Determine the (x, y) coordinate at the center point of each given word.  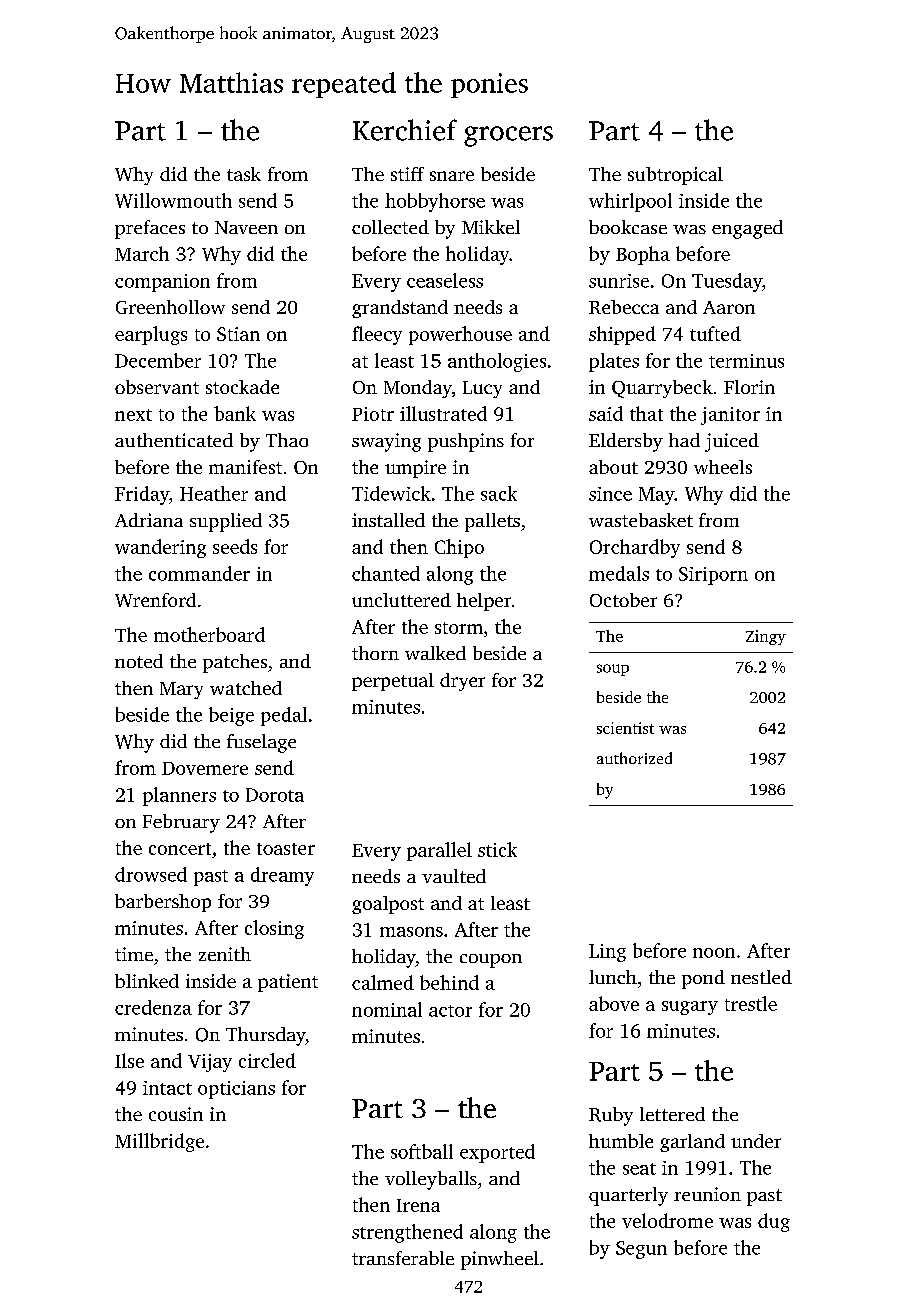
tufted (715, 333)
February (181, 823)
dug (774, 1222)
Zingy (766, 637)
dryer (462, 682)
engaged (747, 229)
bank (235, 413)
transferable (403, 1258)
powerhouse (460, 335)
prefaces (150, 229)
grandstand (400, 309)
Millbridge (159, 1142)
